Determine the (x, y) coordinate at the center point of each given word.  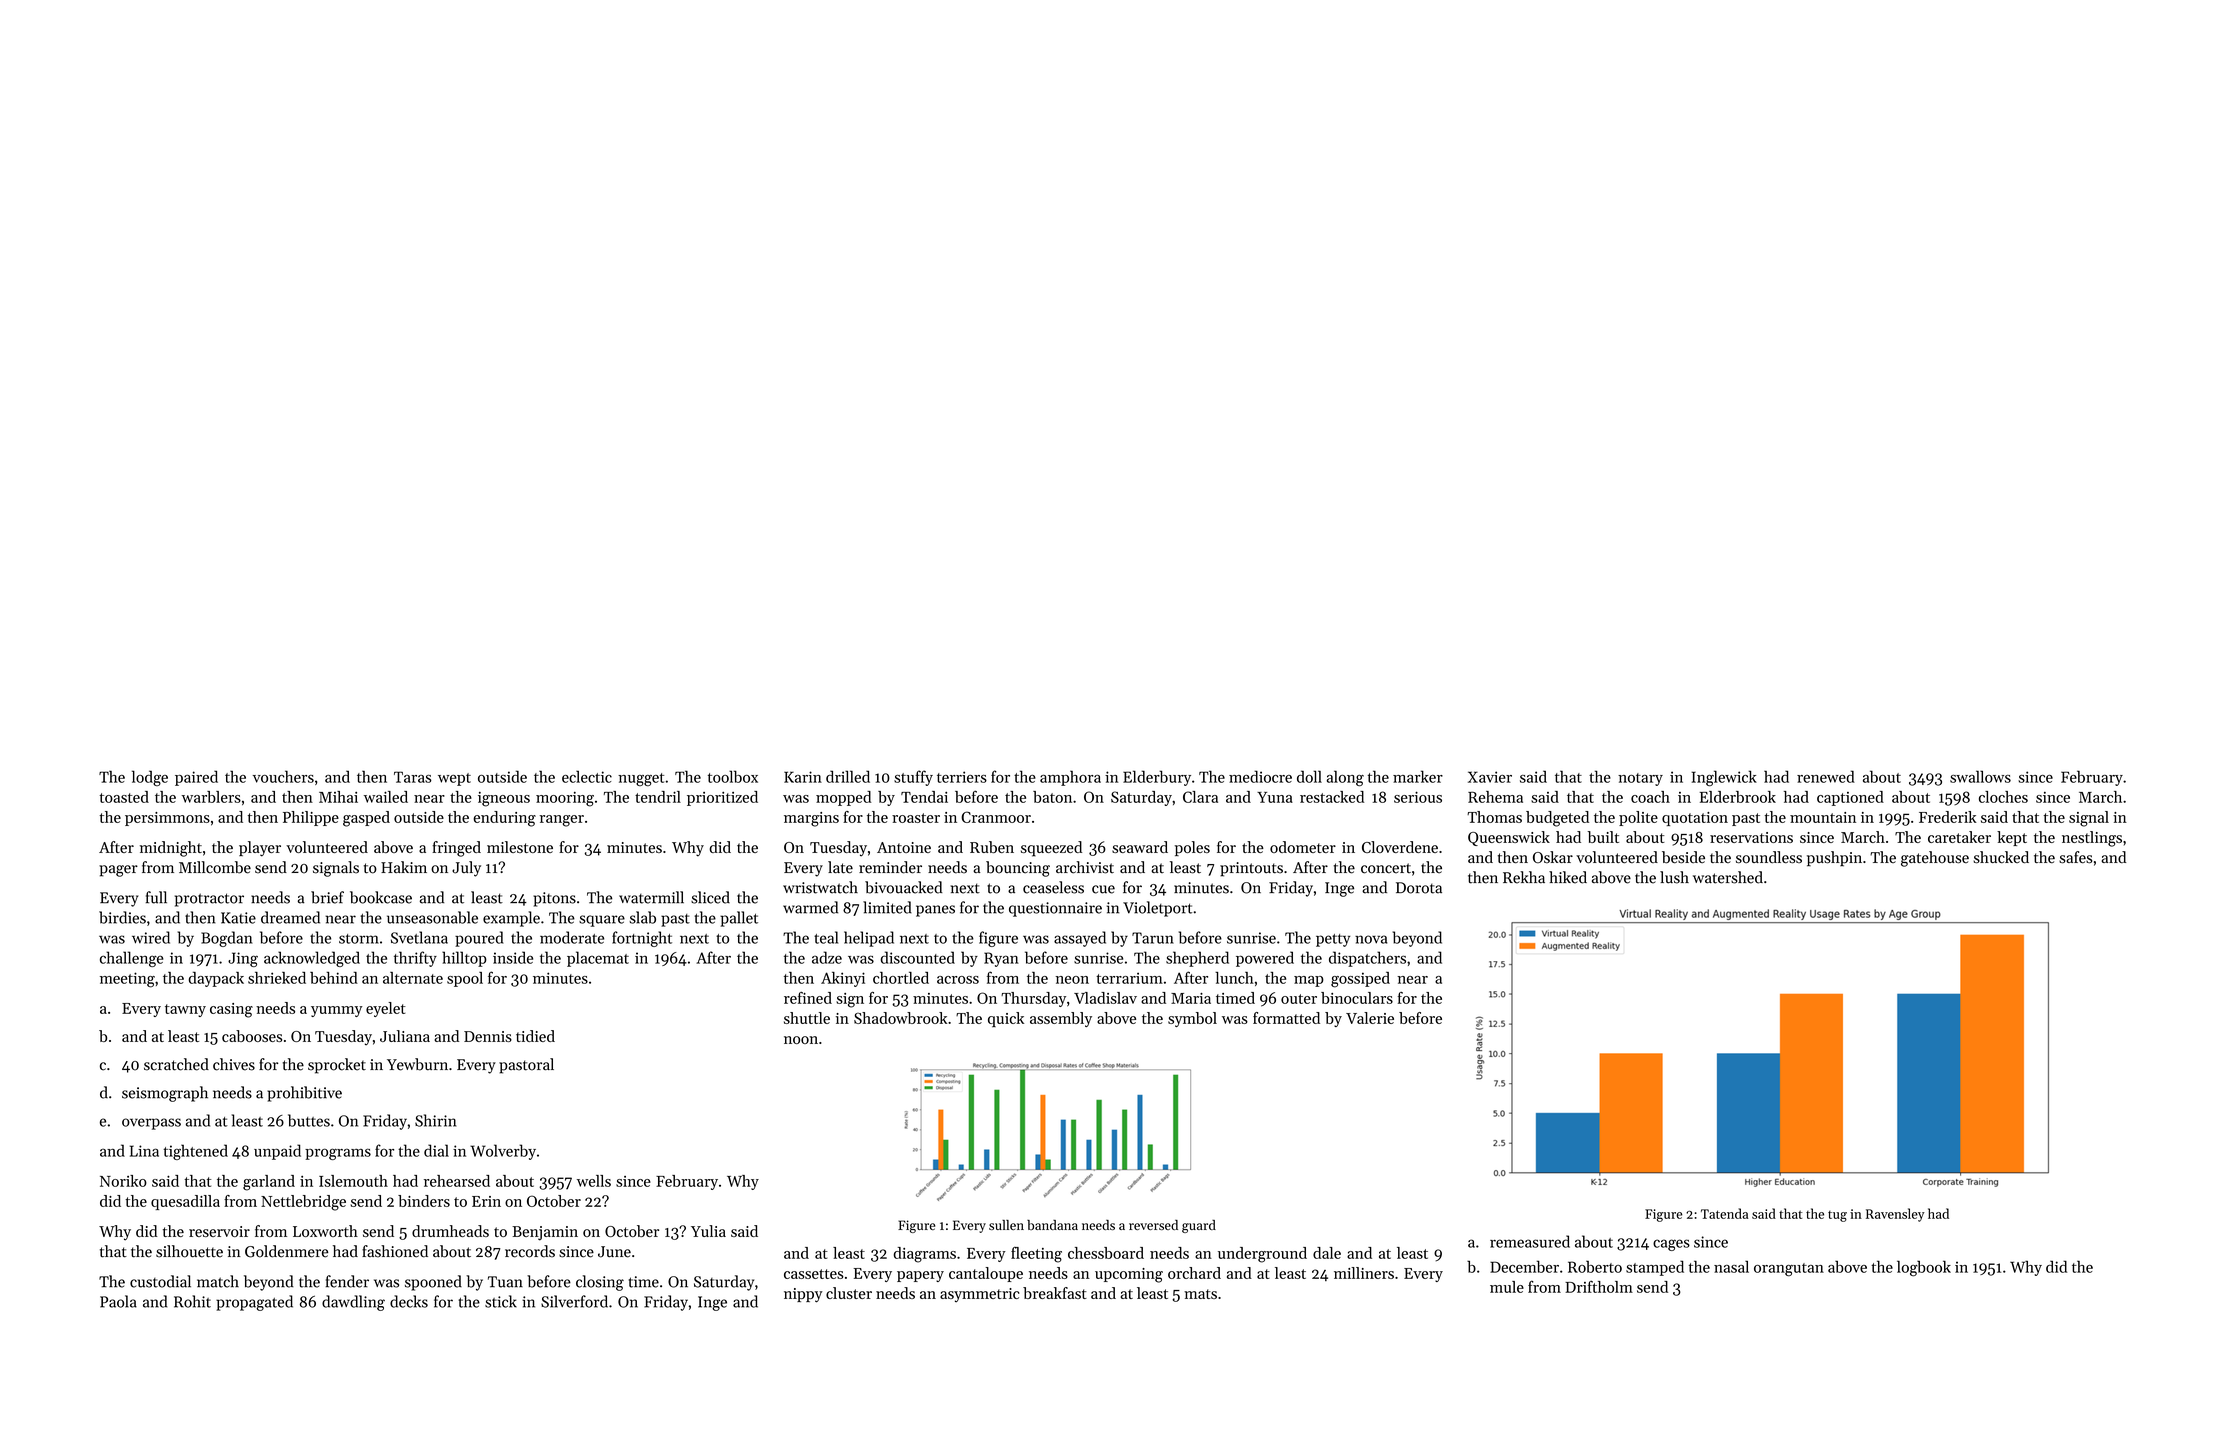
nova (1371, 939)
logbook (1924, 1268)
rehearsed (457, 1181)
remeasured (1530, 1241)
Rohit (192, 1301)
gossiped (1360, 980)
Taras (413, 777)
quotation (1695, 819)
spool (465, 979)
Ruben (992, 847)
